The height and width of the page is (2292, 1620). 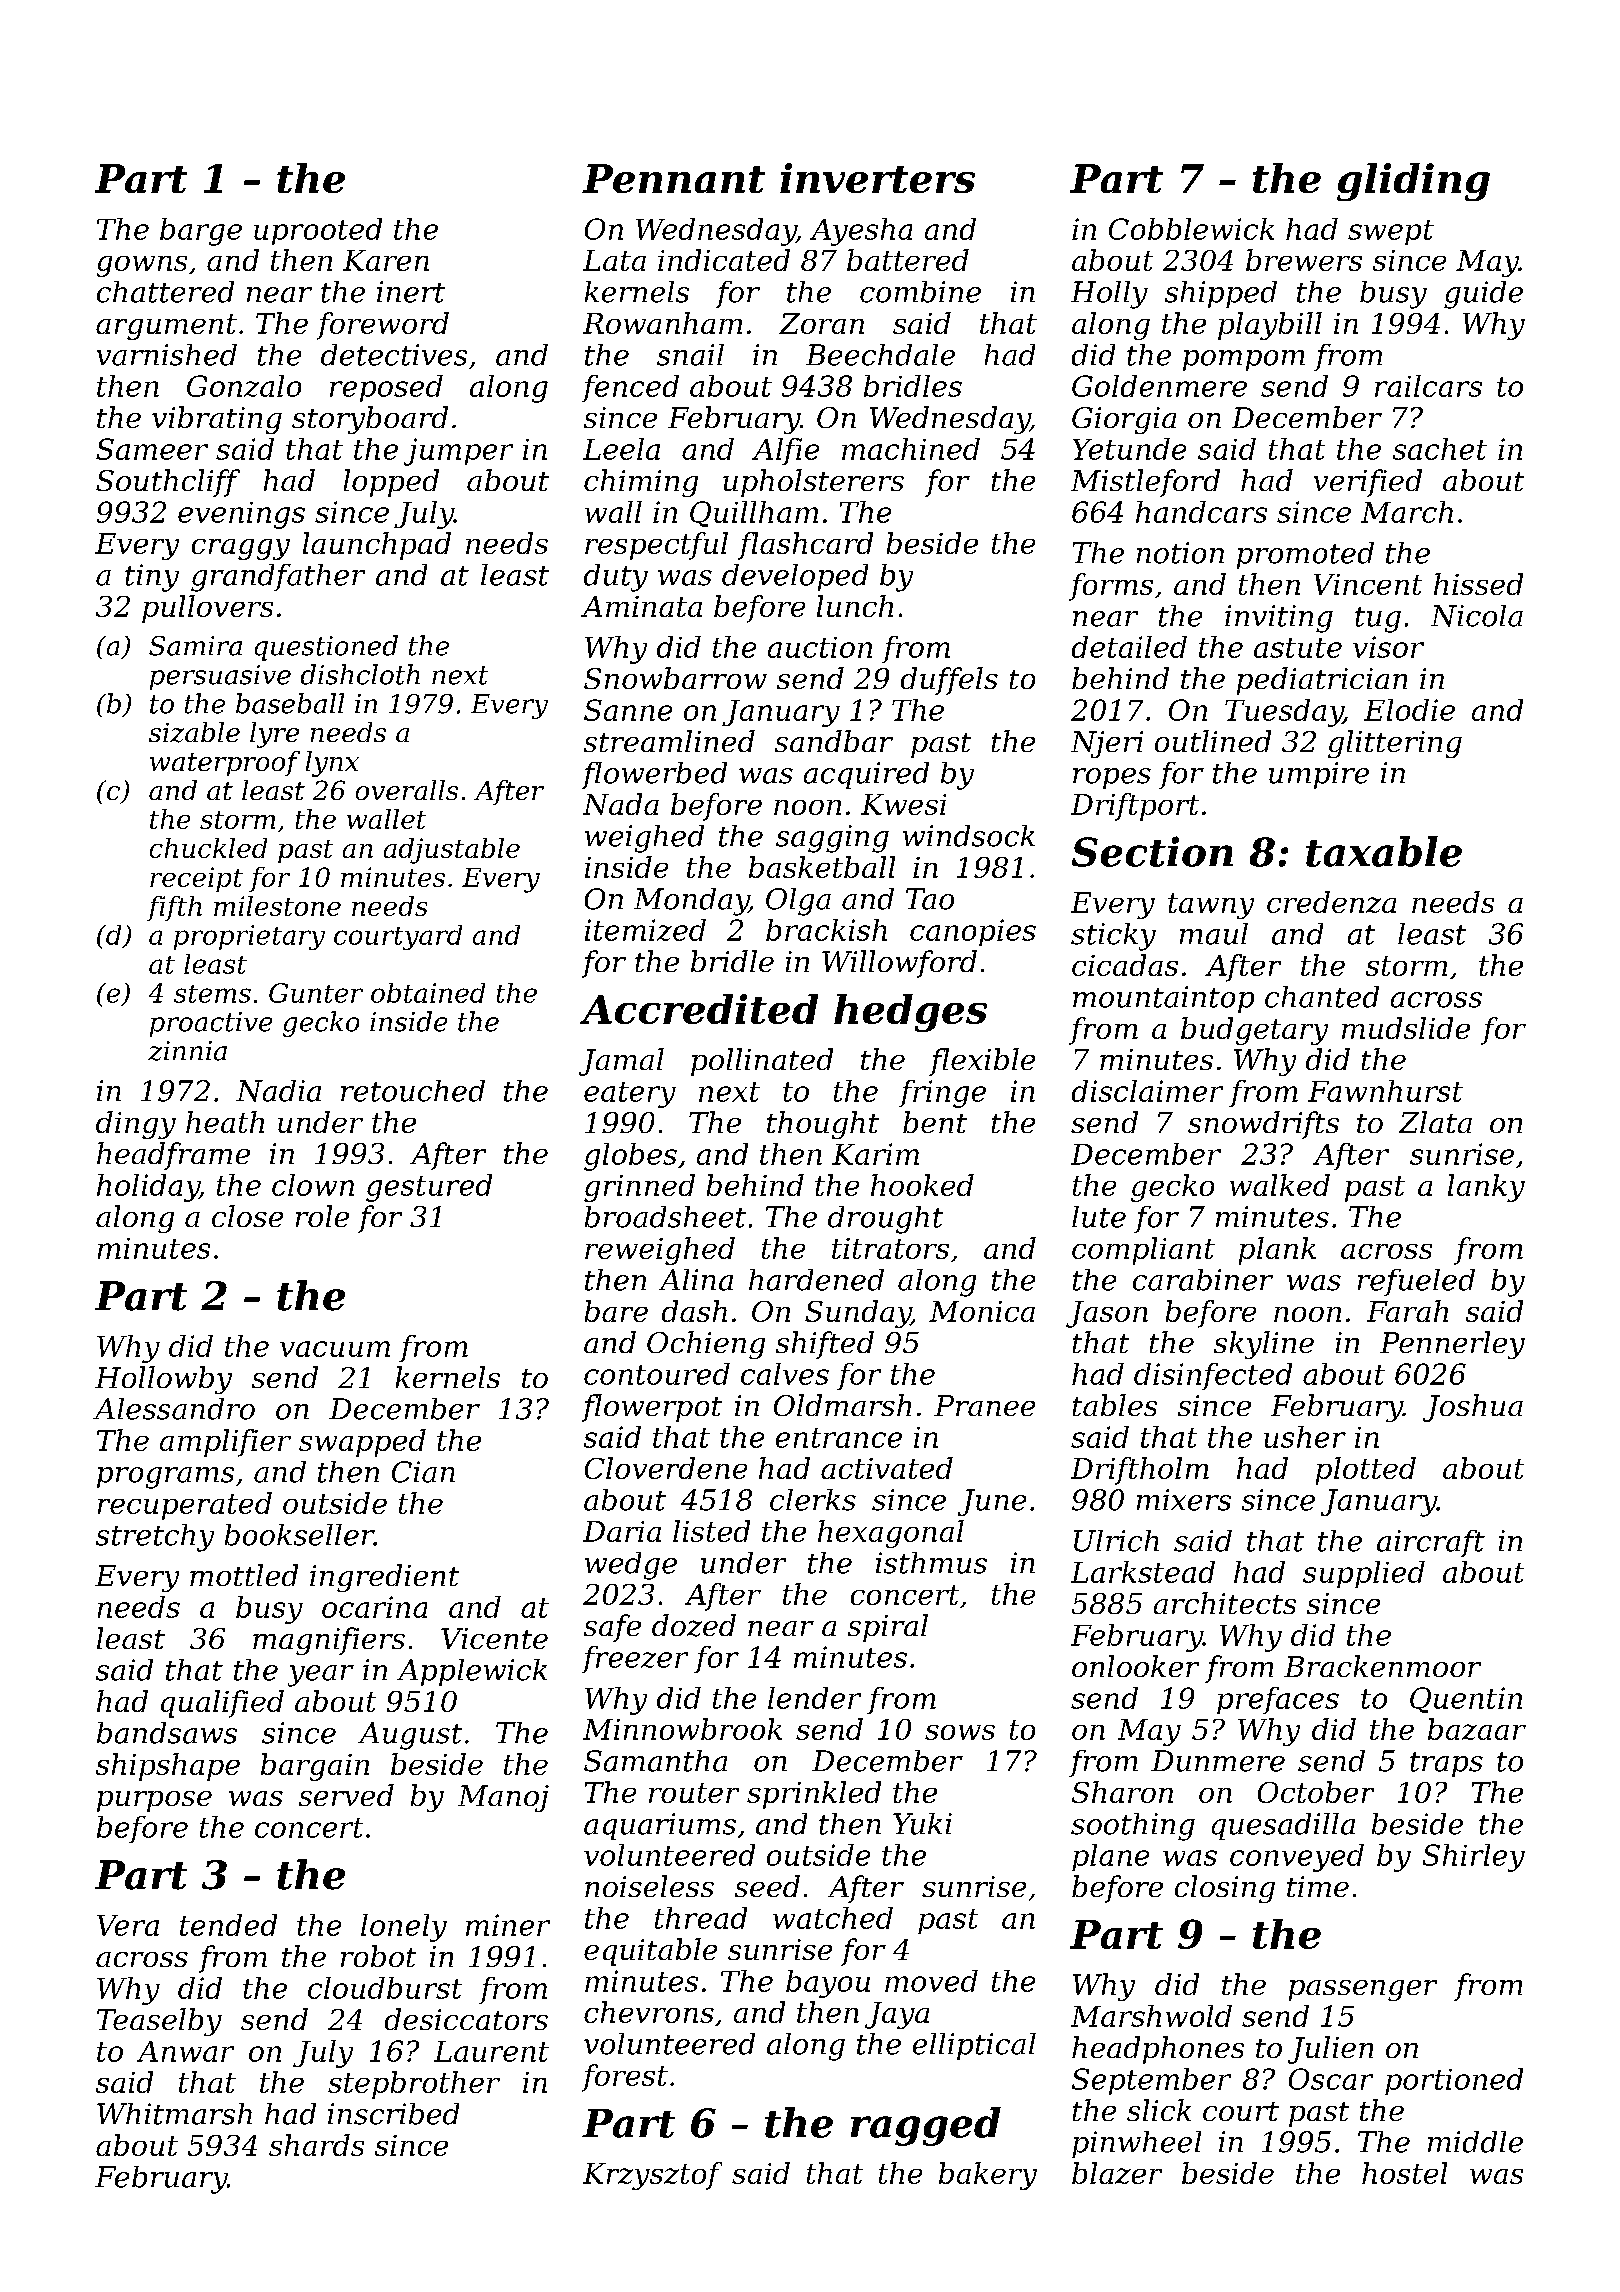 What do you see at coordinates (174, 2114) in the page?
I see `Whitmarsh` at bounding box center [174, 2114].
